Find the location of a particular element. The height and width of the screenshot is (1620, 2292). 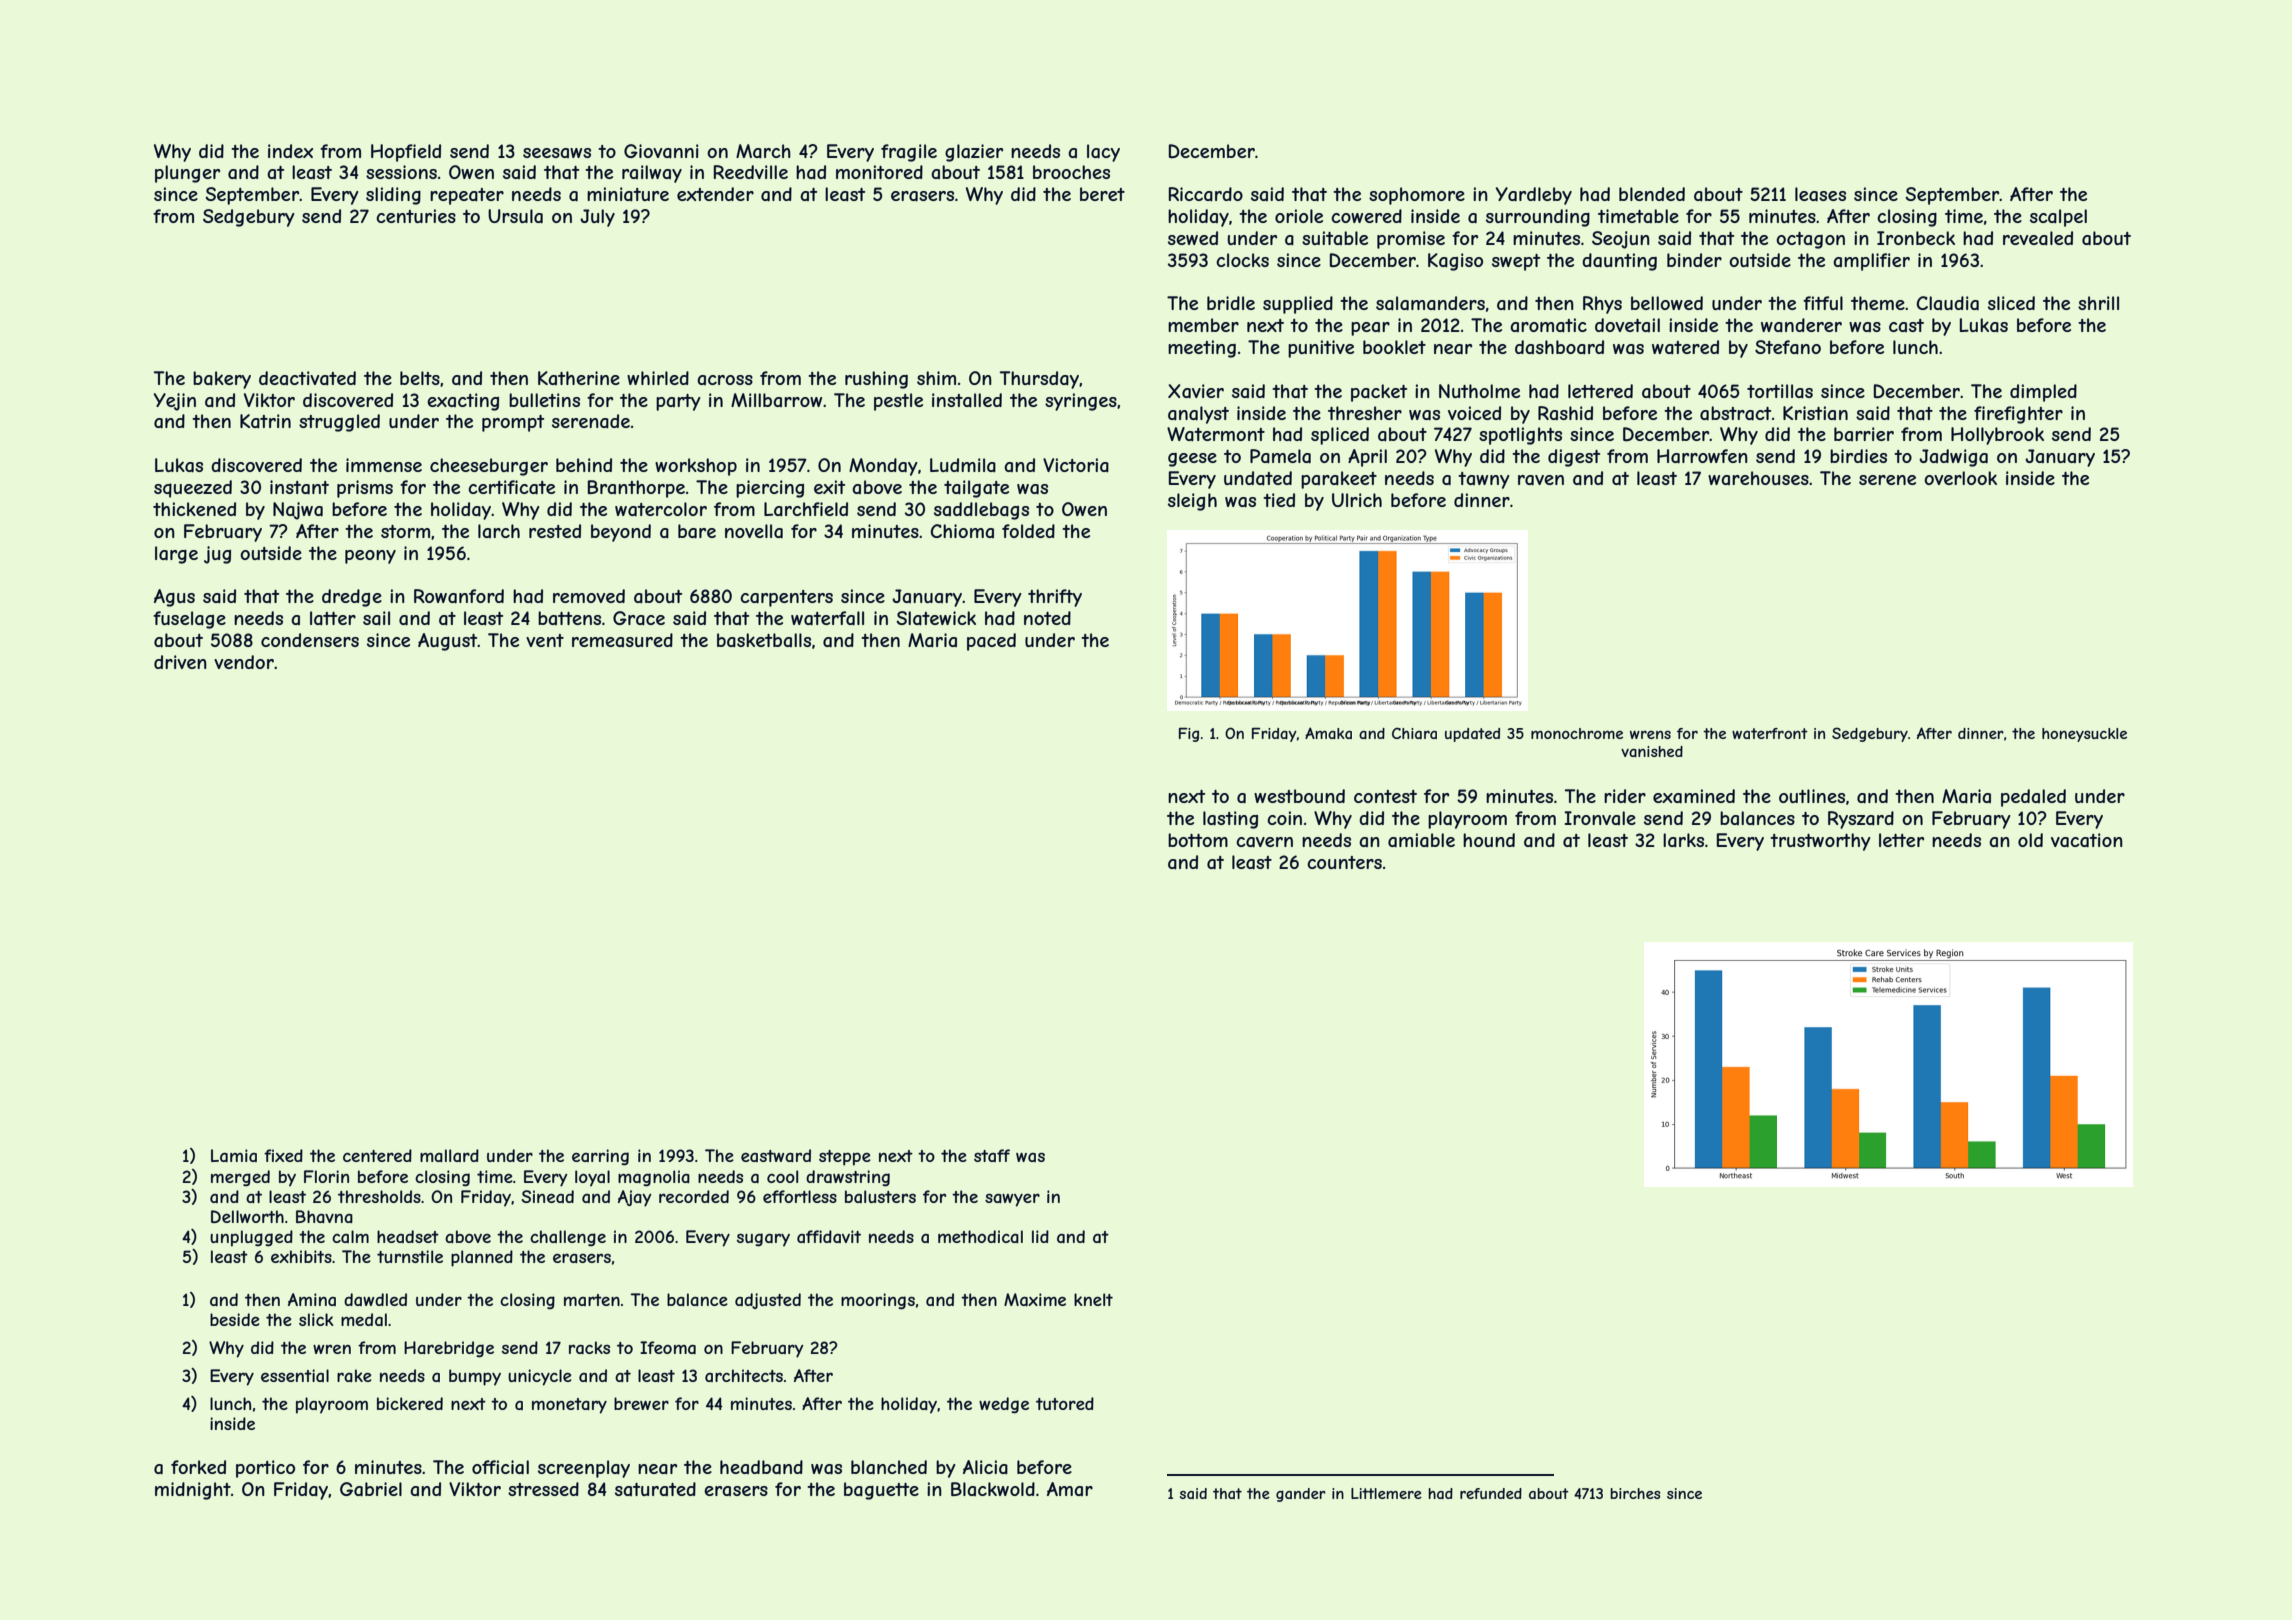

vacation is located at coordinates (2087, 840).
